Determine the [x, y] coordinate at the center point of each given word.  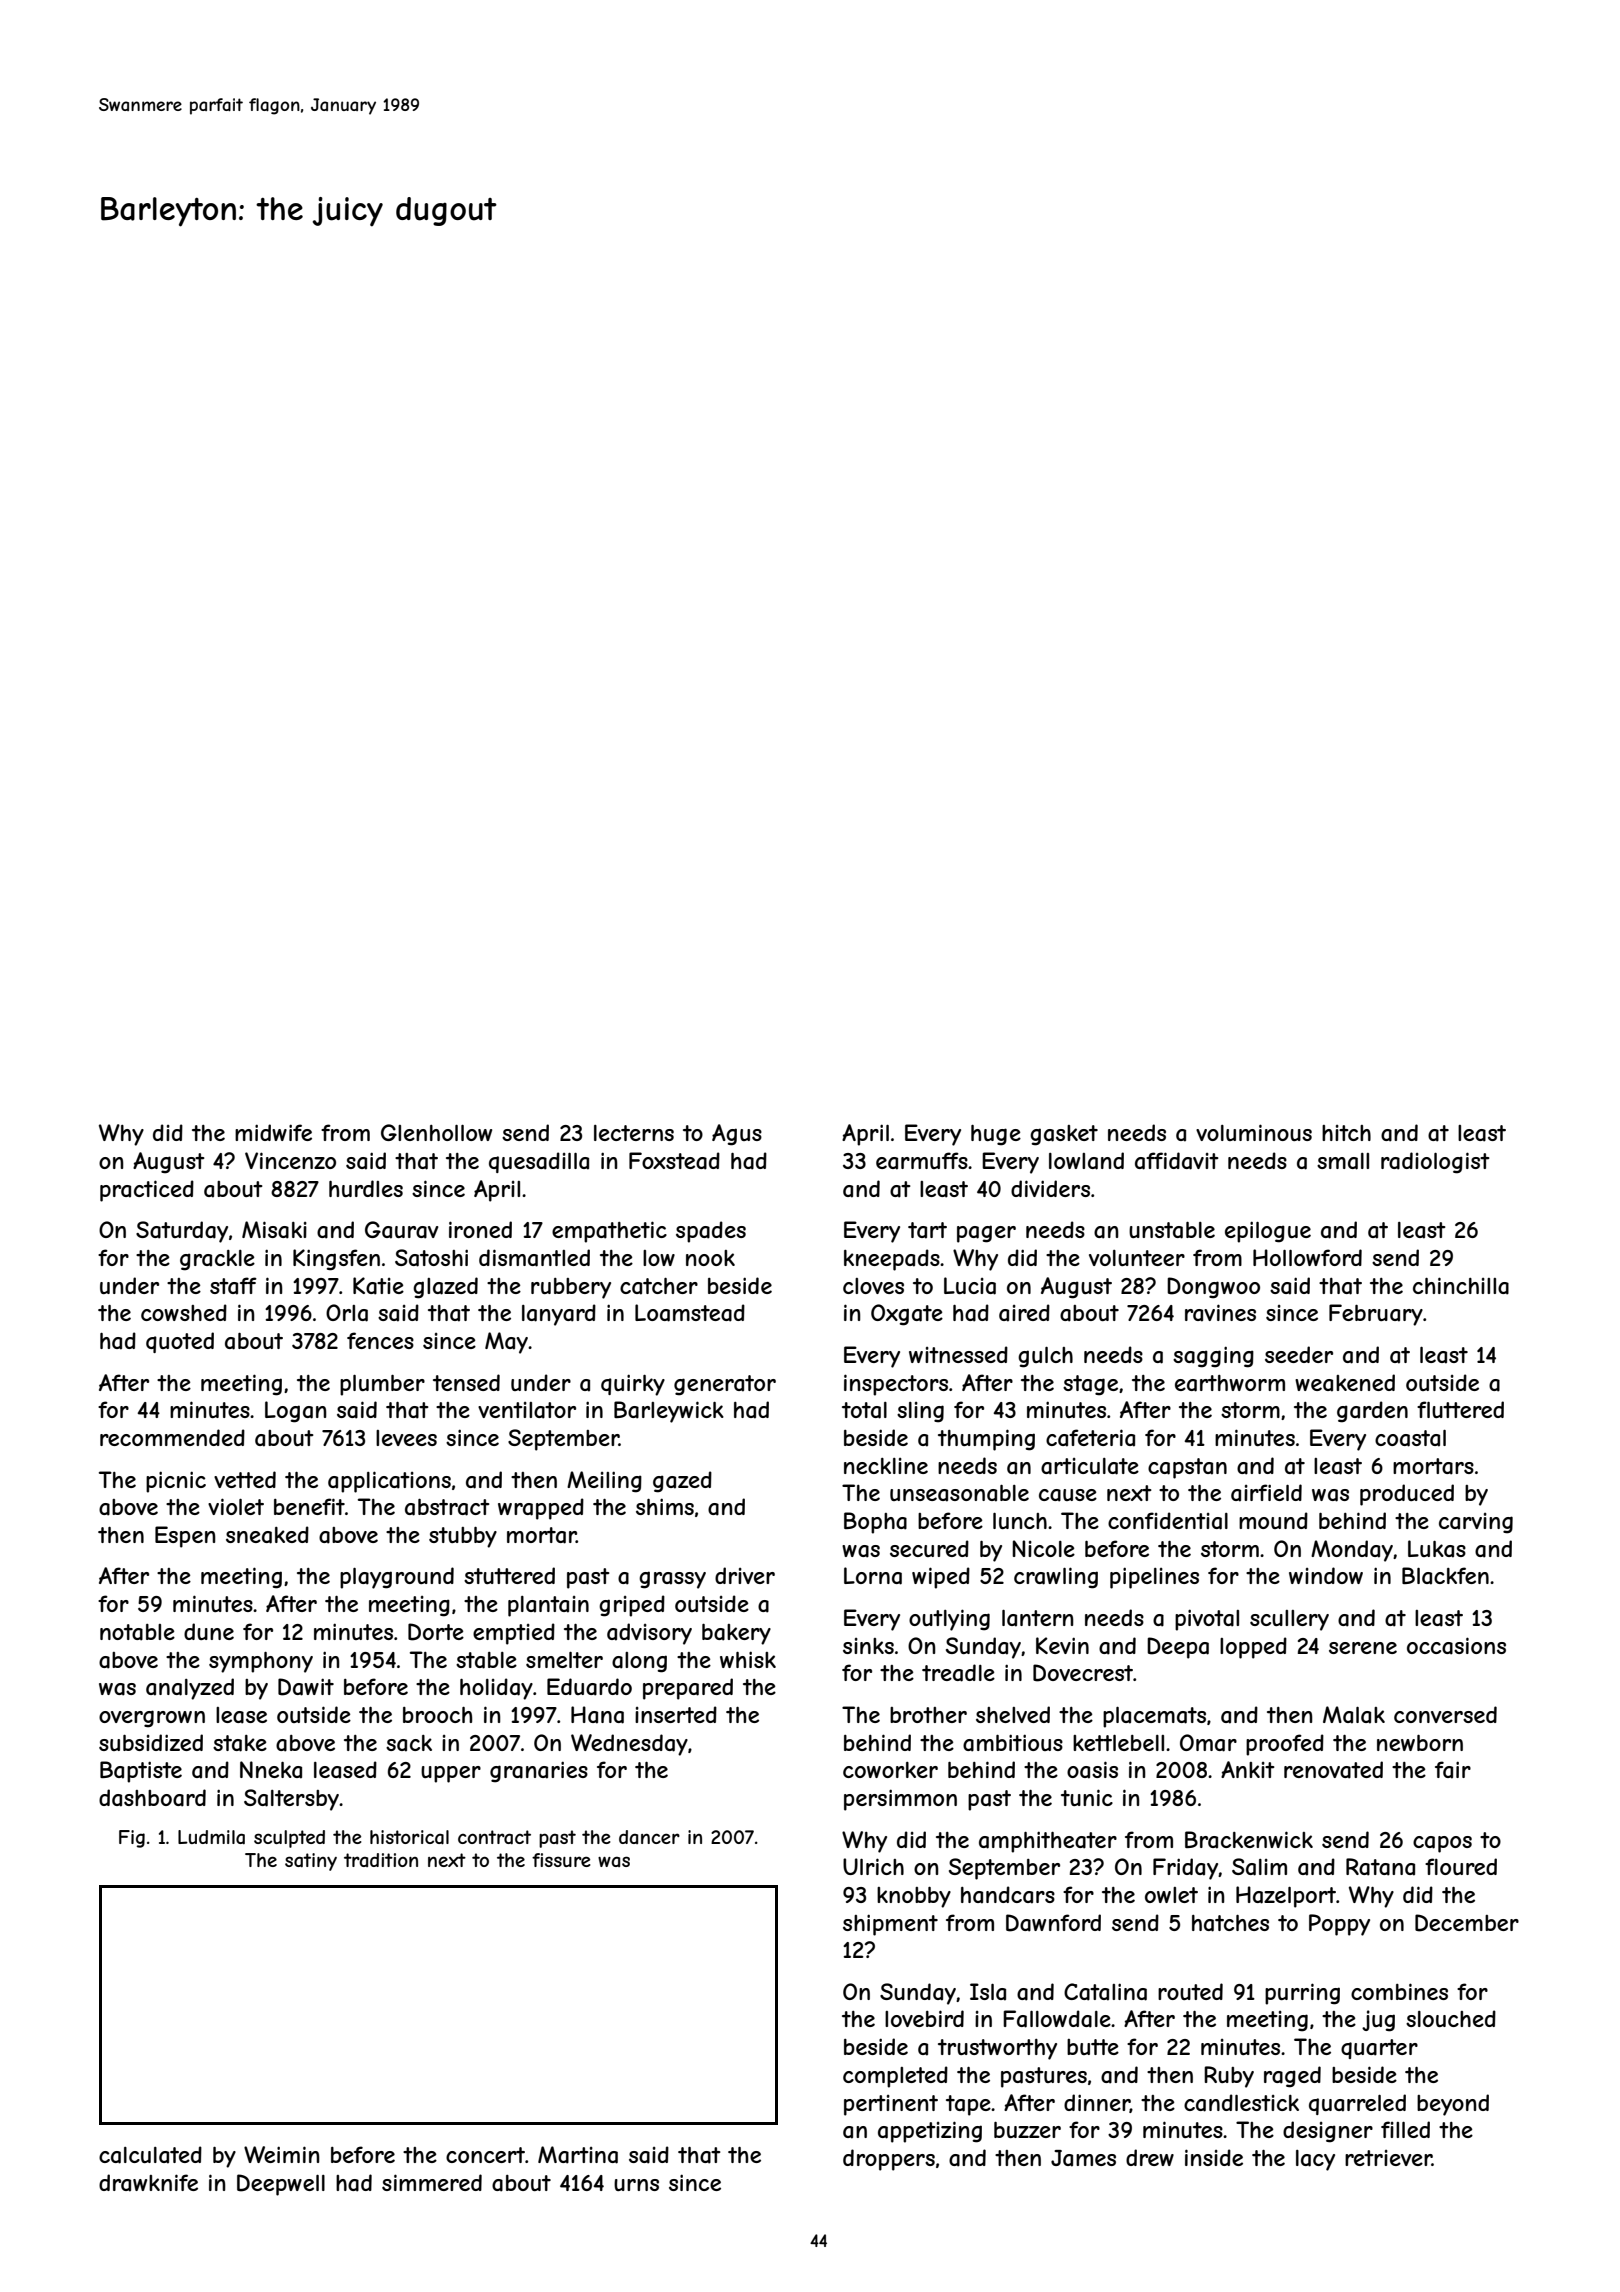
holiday [496, 1689]
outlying [949, 1620]
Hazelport [1286, 1897]
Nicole [1043, 1548]
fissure [561, 1860]
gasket [1064, 1135]
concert [485, 2155]
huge [996, 1135]
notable [137, 1632]
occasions [1456, 1646]
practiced [147, 1191]
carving [1476, 1523]
